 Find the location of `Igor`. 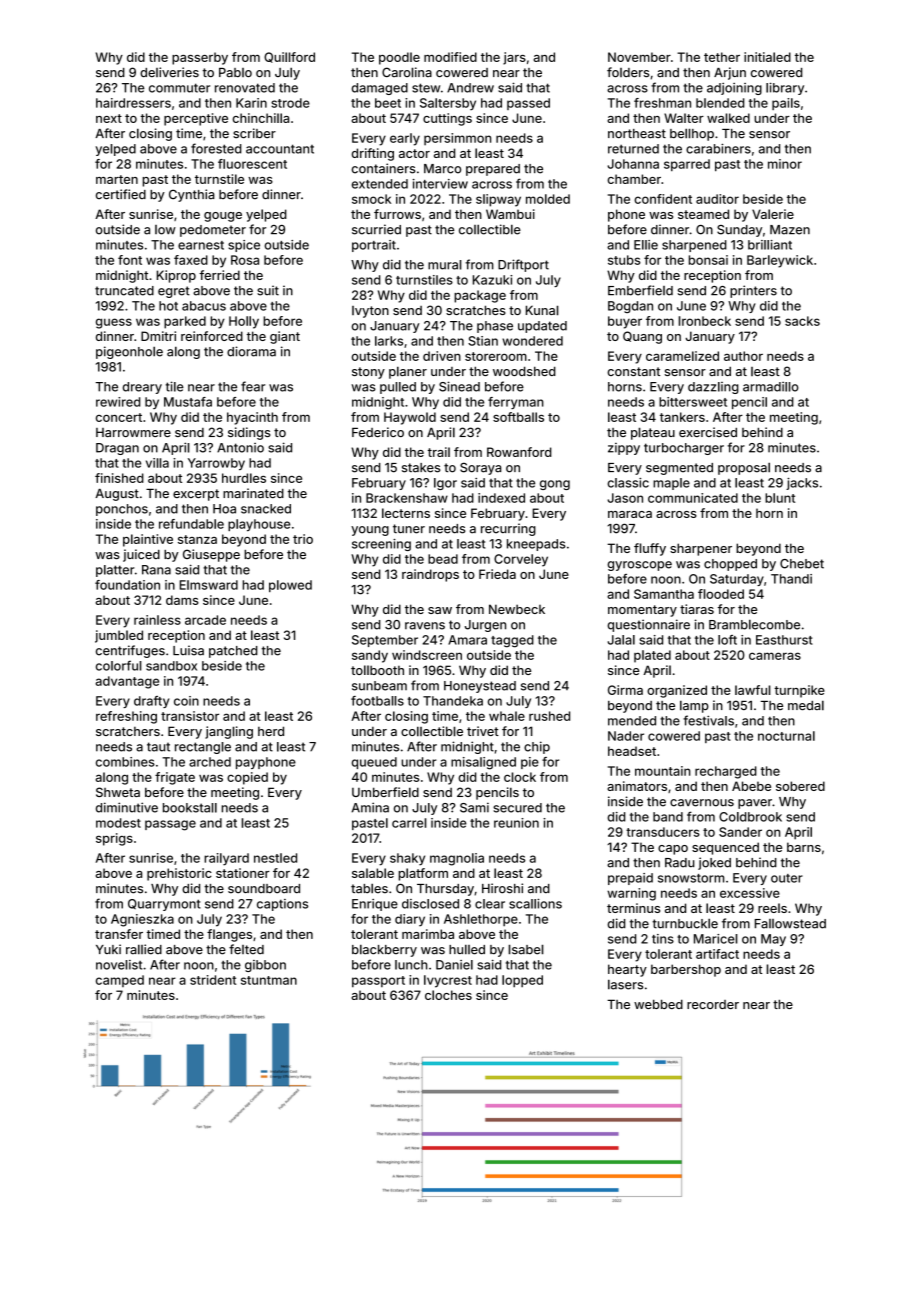

Igor is located at coordinates (445, 484).
